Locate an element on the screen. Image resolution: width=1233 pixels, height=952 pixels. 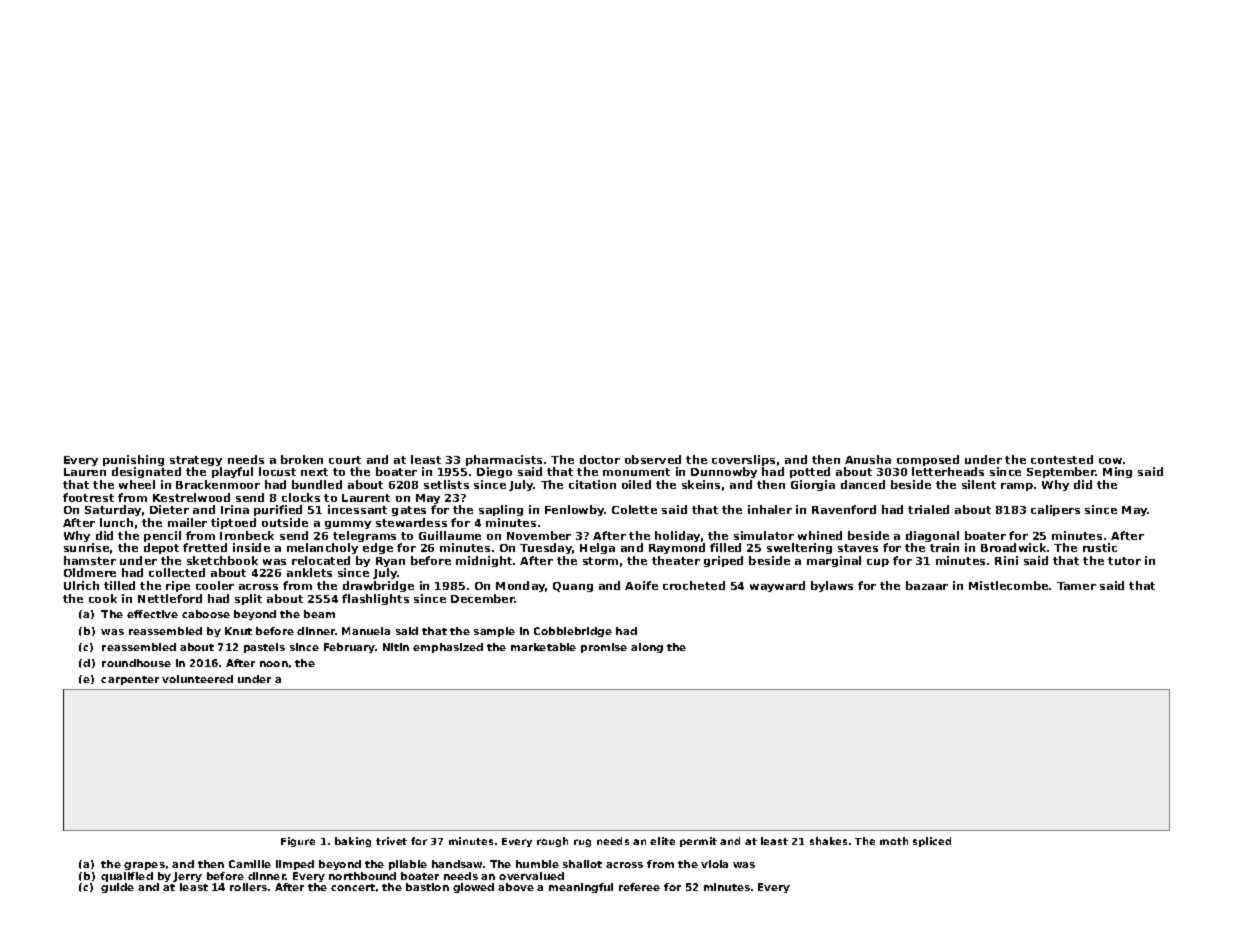
along is located at coordinates (647, 648).
